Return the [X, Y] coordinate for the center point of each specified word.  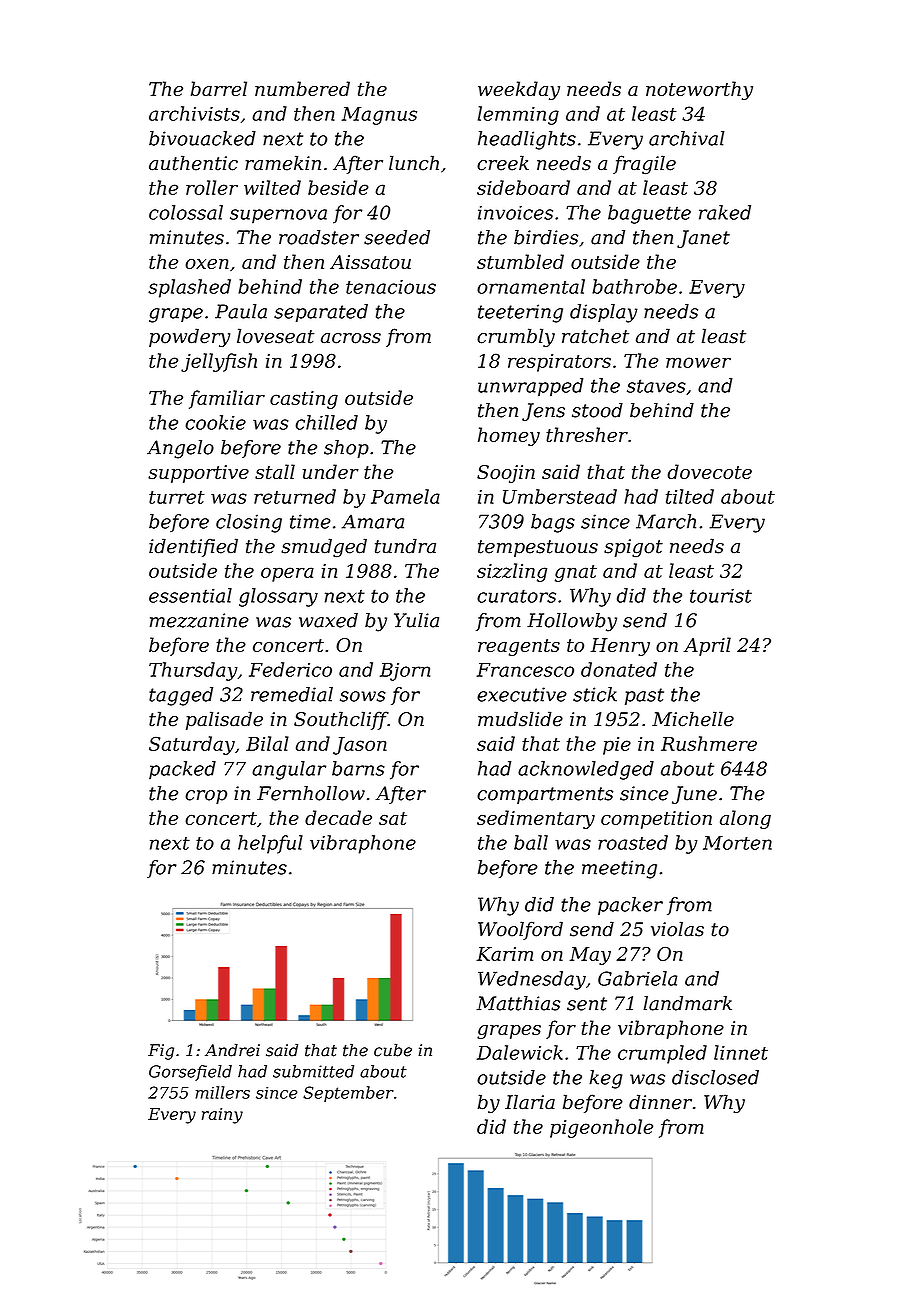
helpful [270, 844]
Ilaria [530, 1102]
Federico [290, 669]
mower [698, 362]
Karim [504, 954]
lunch [414, 163]
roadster [319, 237]
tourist [721, 596]
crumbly [516, 337]
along [745, 819]
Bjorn [405, 672]
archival [686, 138]
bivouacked [202, 138]
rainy [222, 1116]
